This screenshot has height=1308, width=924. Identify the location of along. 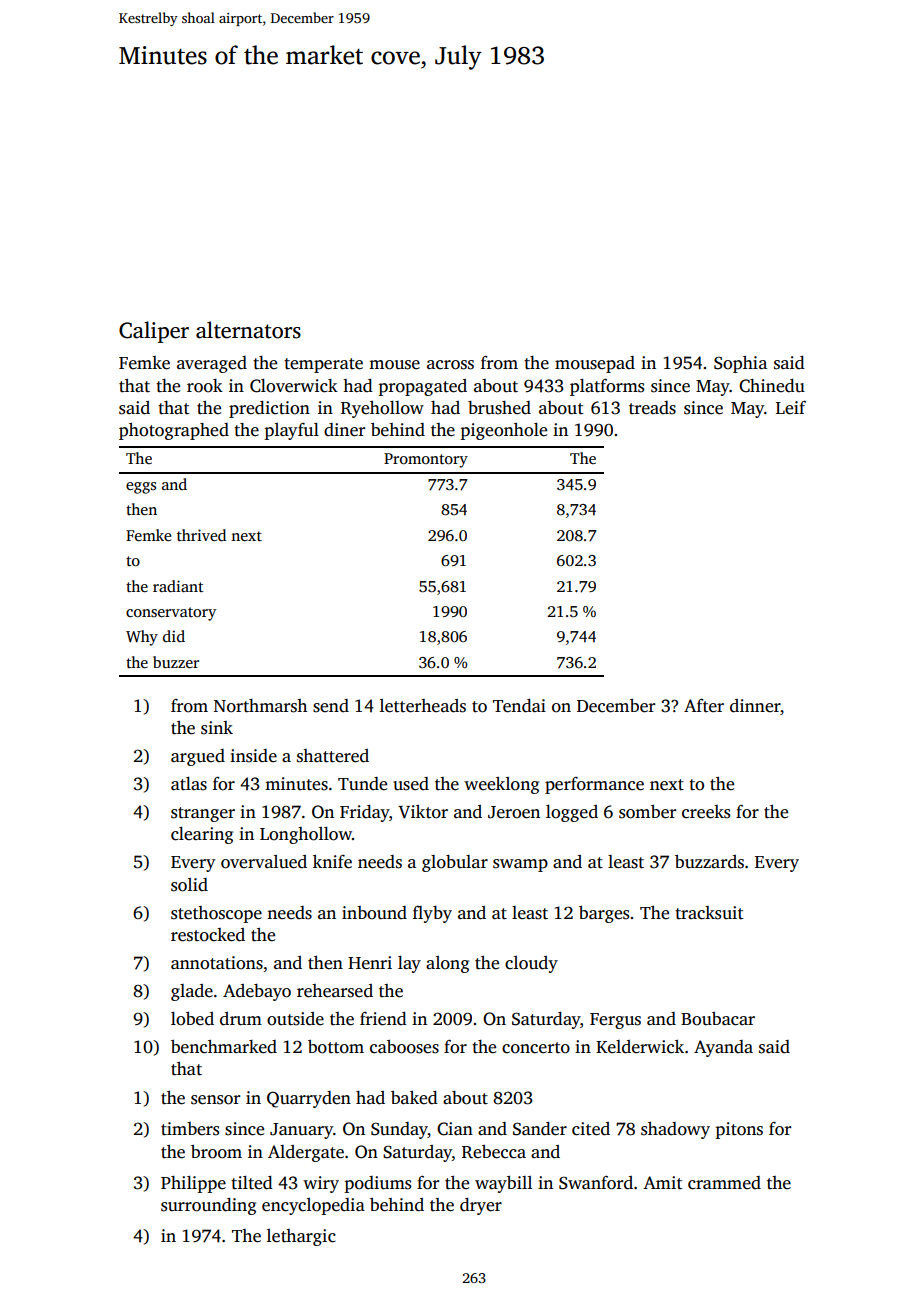
(447, 964).
